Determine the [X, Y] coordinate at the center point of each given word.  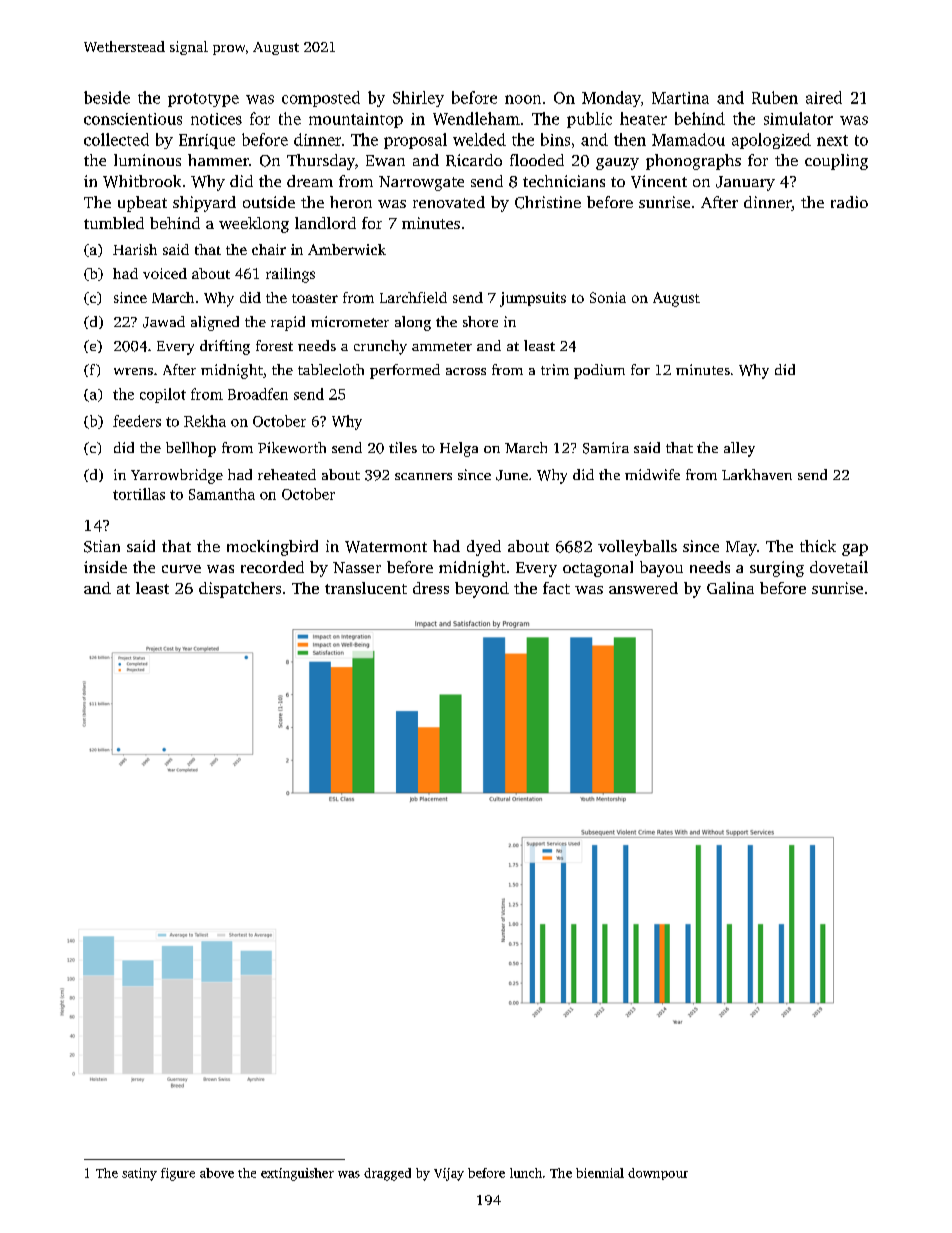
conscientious [133, 119]
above [217, 1173]
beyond [482, 590]
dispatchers [240, 590]
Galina [730, 588]
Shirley [418, 99]
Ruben [775, 97]
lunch [526, 1173]
